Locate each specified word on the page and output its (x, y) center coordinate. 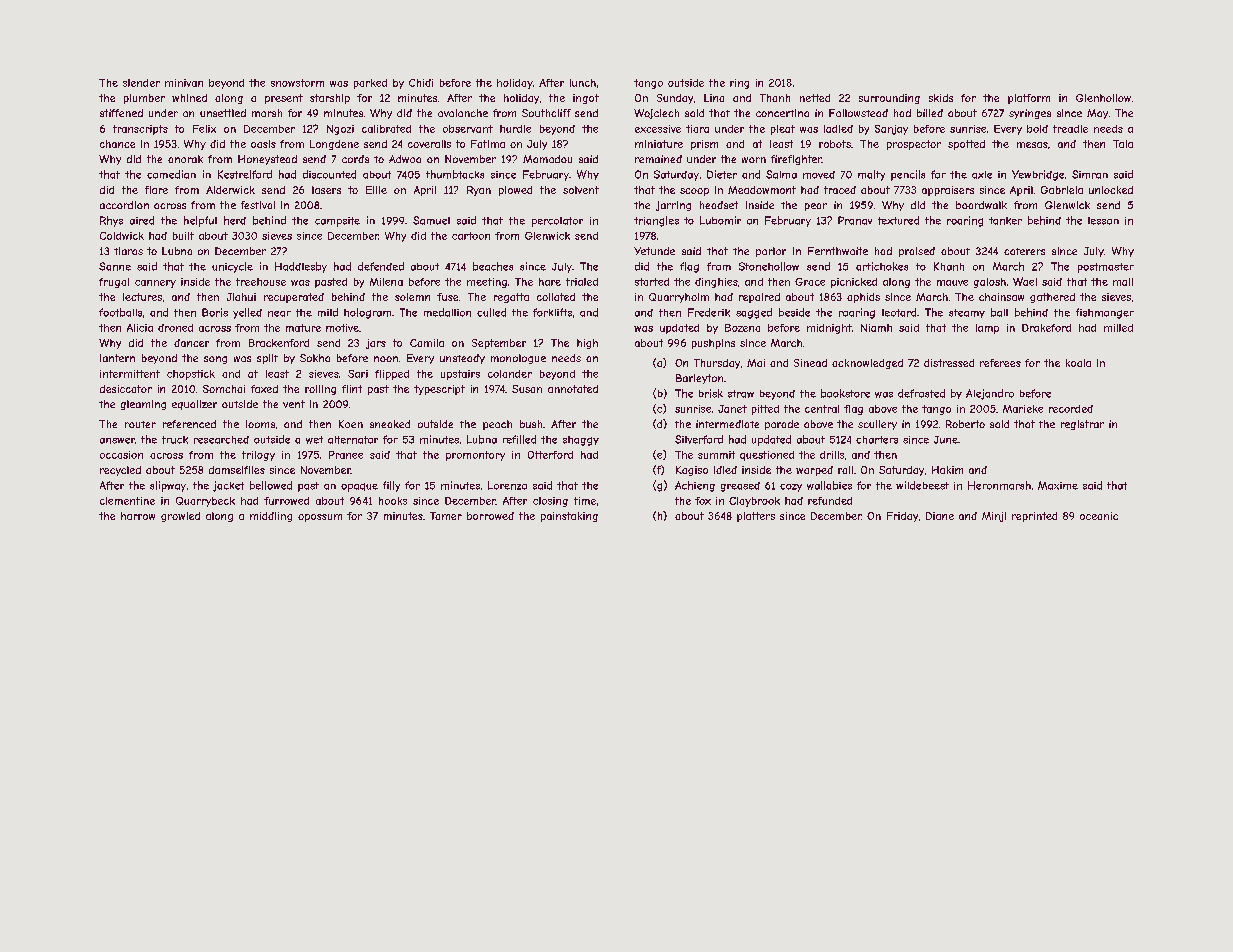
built (183, 236)
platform (1029, 99)
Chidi (421, 83)
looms (260, 424)
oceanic (1099, 516)
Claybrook (754, 502)
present (284, 99)
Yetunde (654, 251)
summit (716, 455)
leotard (899, 312)
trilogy (258, 456)
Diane (940, 516)
